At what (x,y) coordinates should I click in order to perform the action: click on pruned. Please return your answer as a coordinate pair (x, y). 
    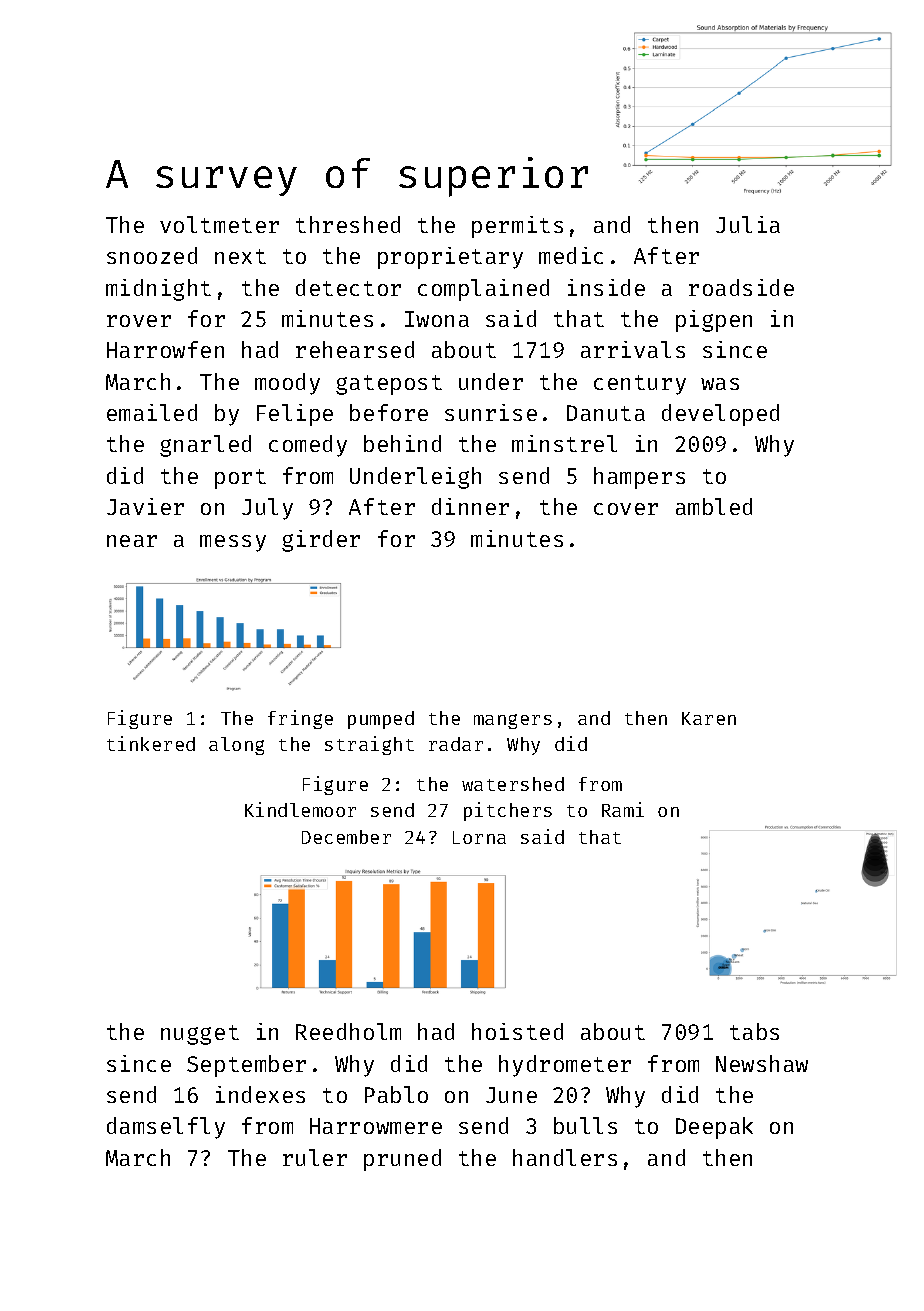
    Looking at the image, I should click on (402, 1160).
